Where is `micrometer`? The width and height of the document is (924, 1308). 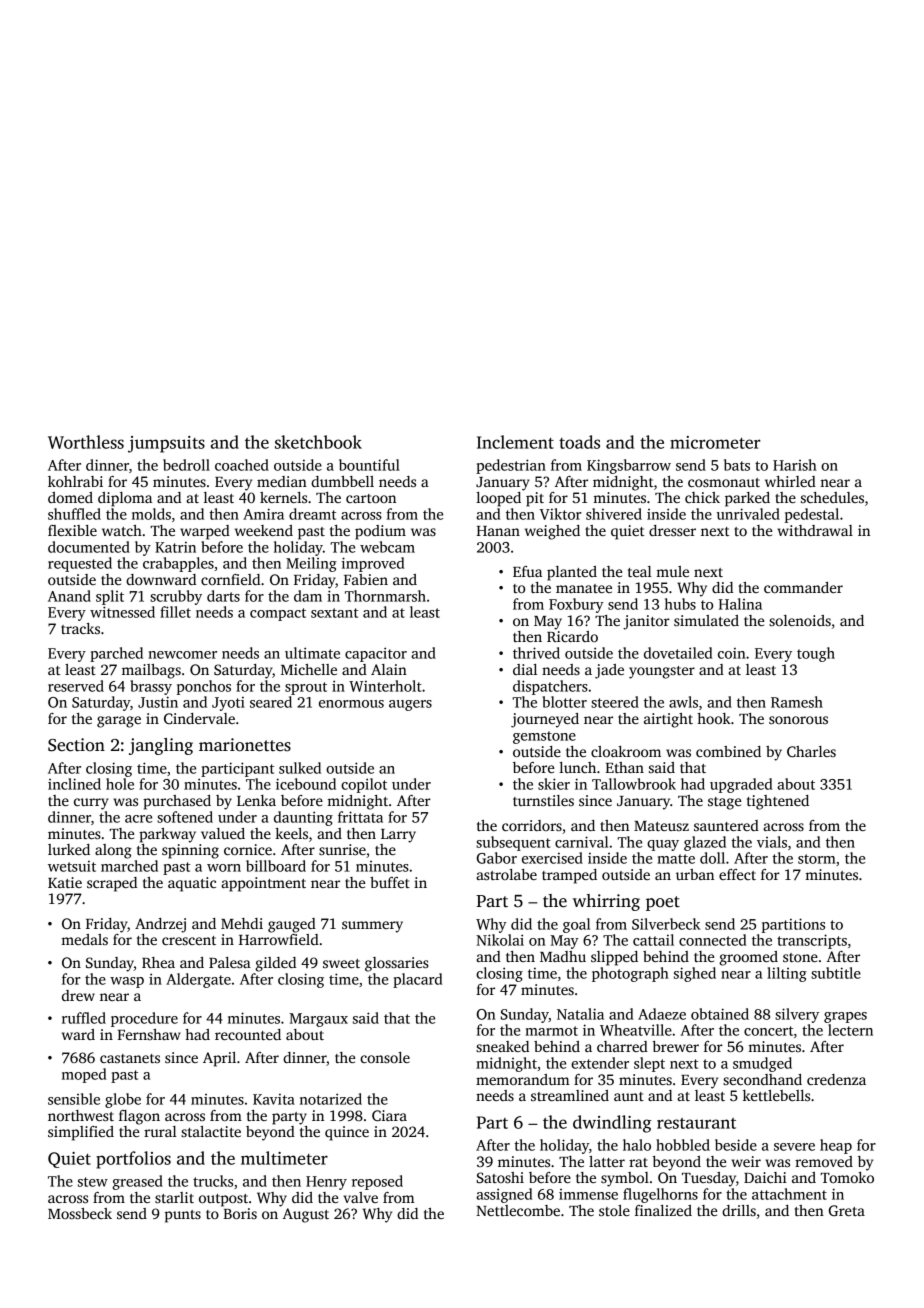
micrometer is located at coordinates (715, 442).
